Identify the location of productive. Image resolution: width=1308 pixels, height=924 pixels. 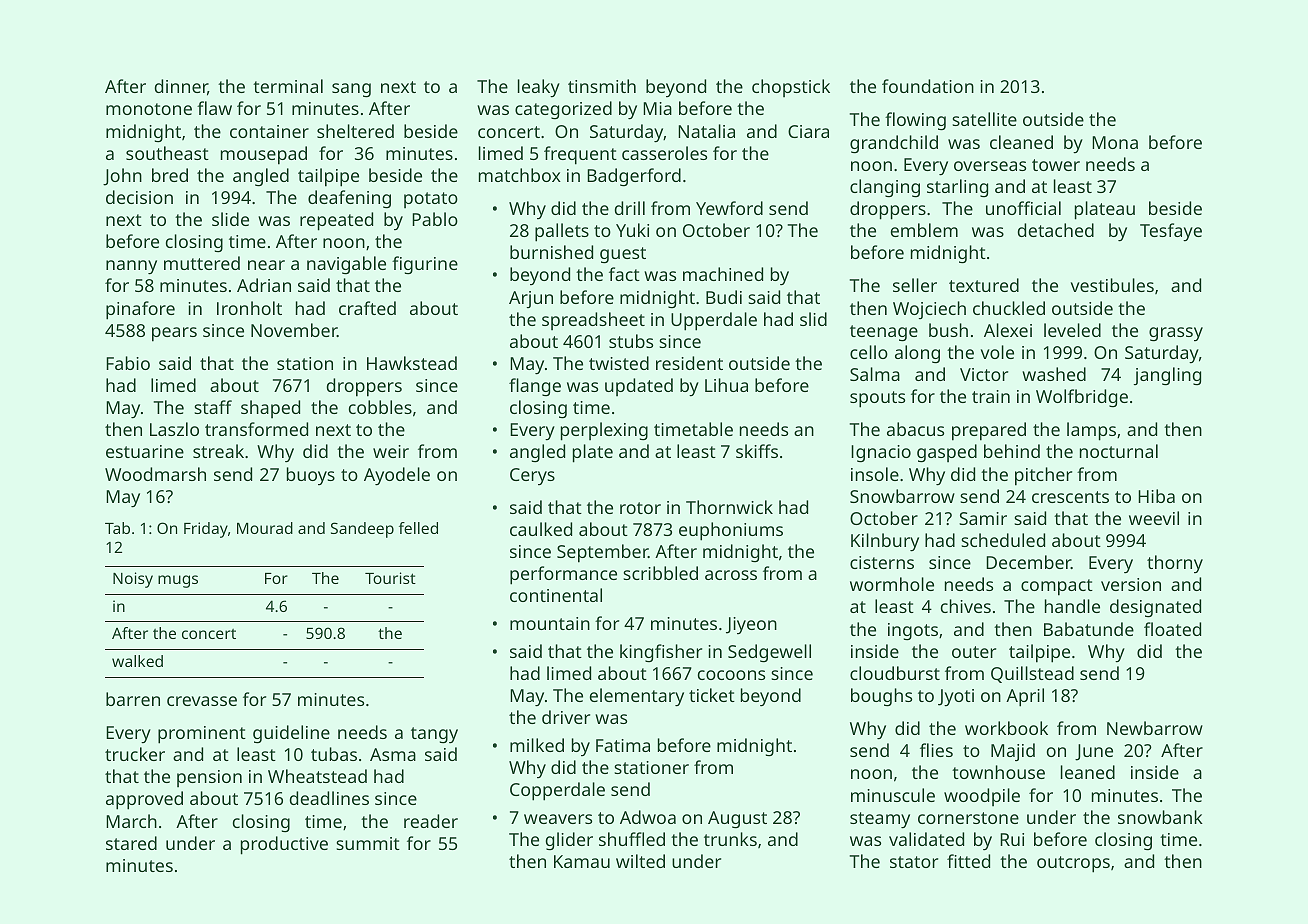
(284, 845).
